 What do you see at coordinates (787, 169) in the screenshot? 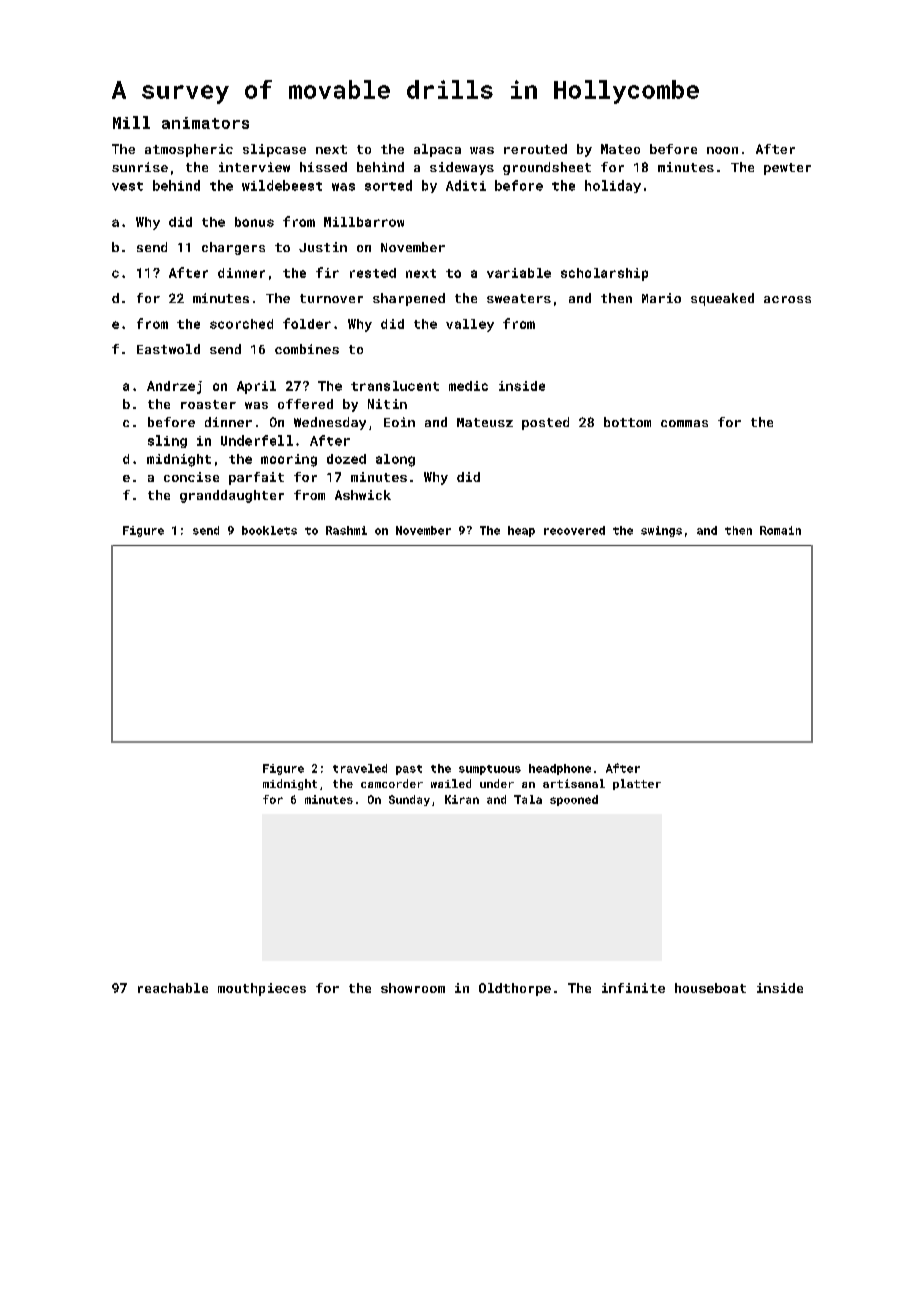
I see `pewter` at bounding box center [787, 169].
